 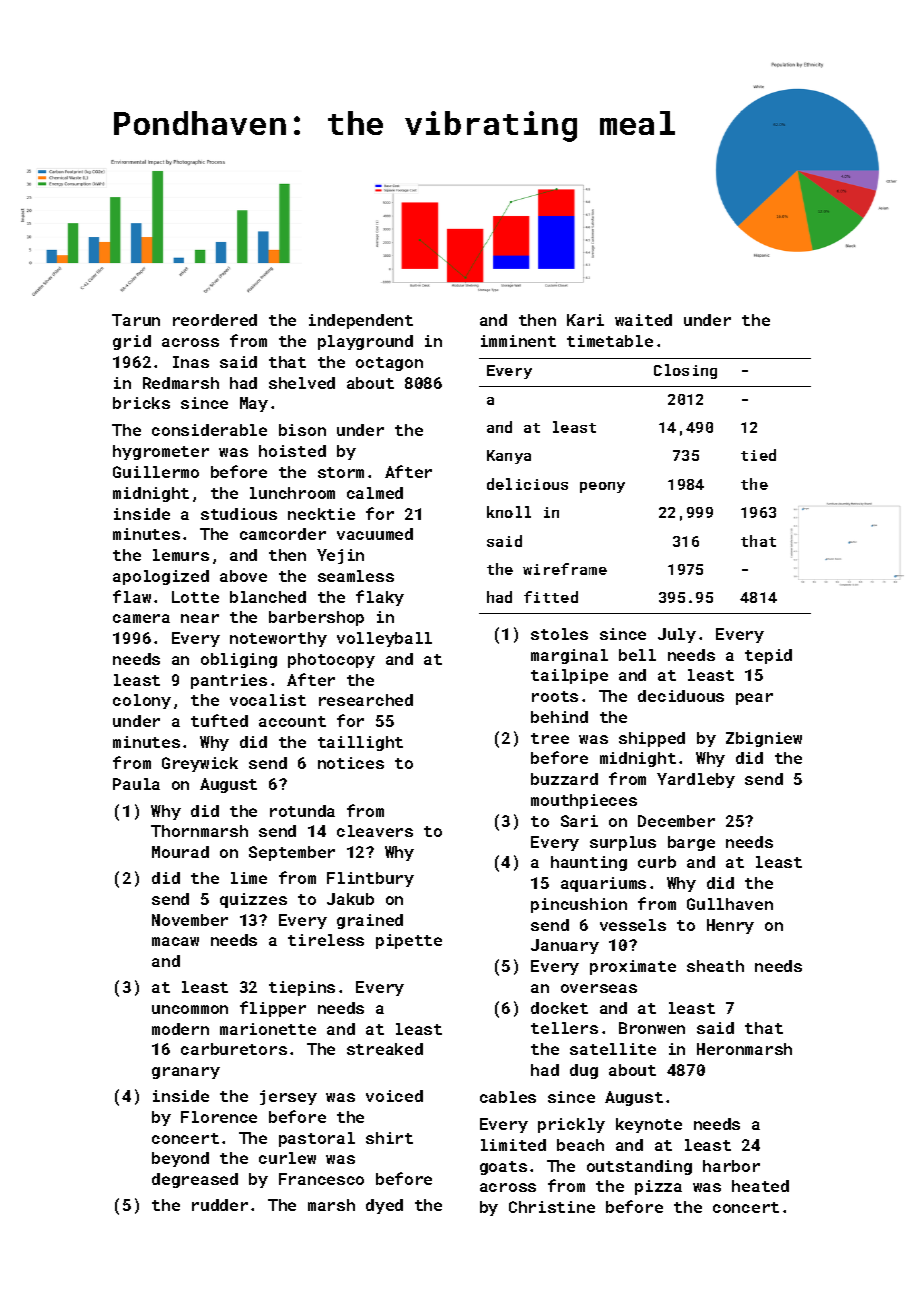 What do you see at coordinates (569, 676) in the screenshot?
I see `tailpipe` at bounding box center [569, 676].
